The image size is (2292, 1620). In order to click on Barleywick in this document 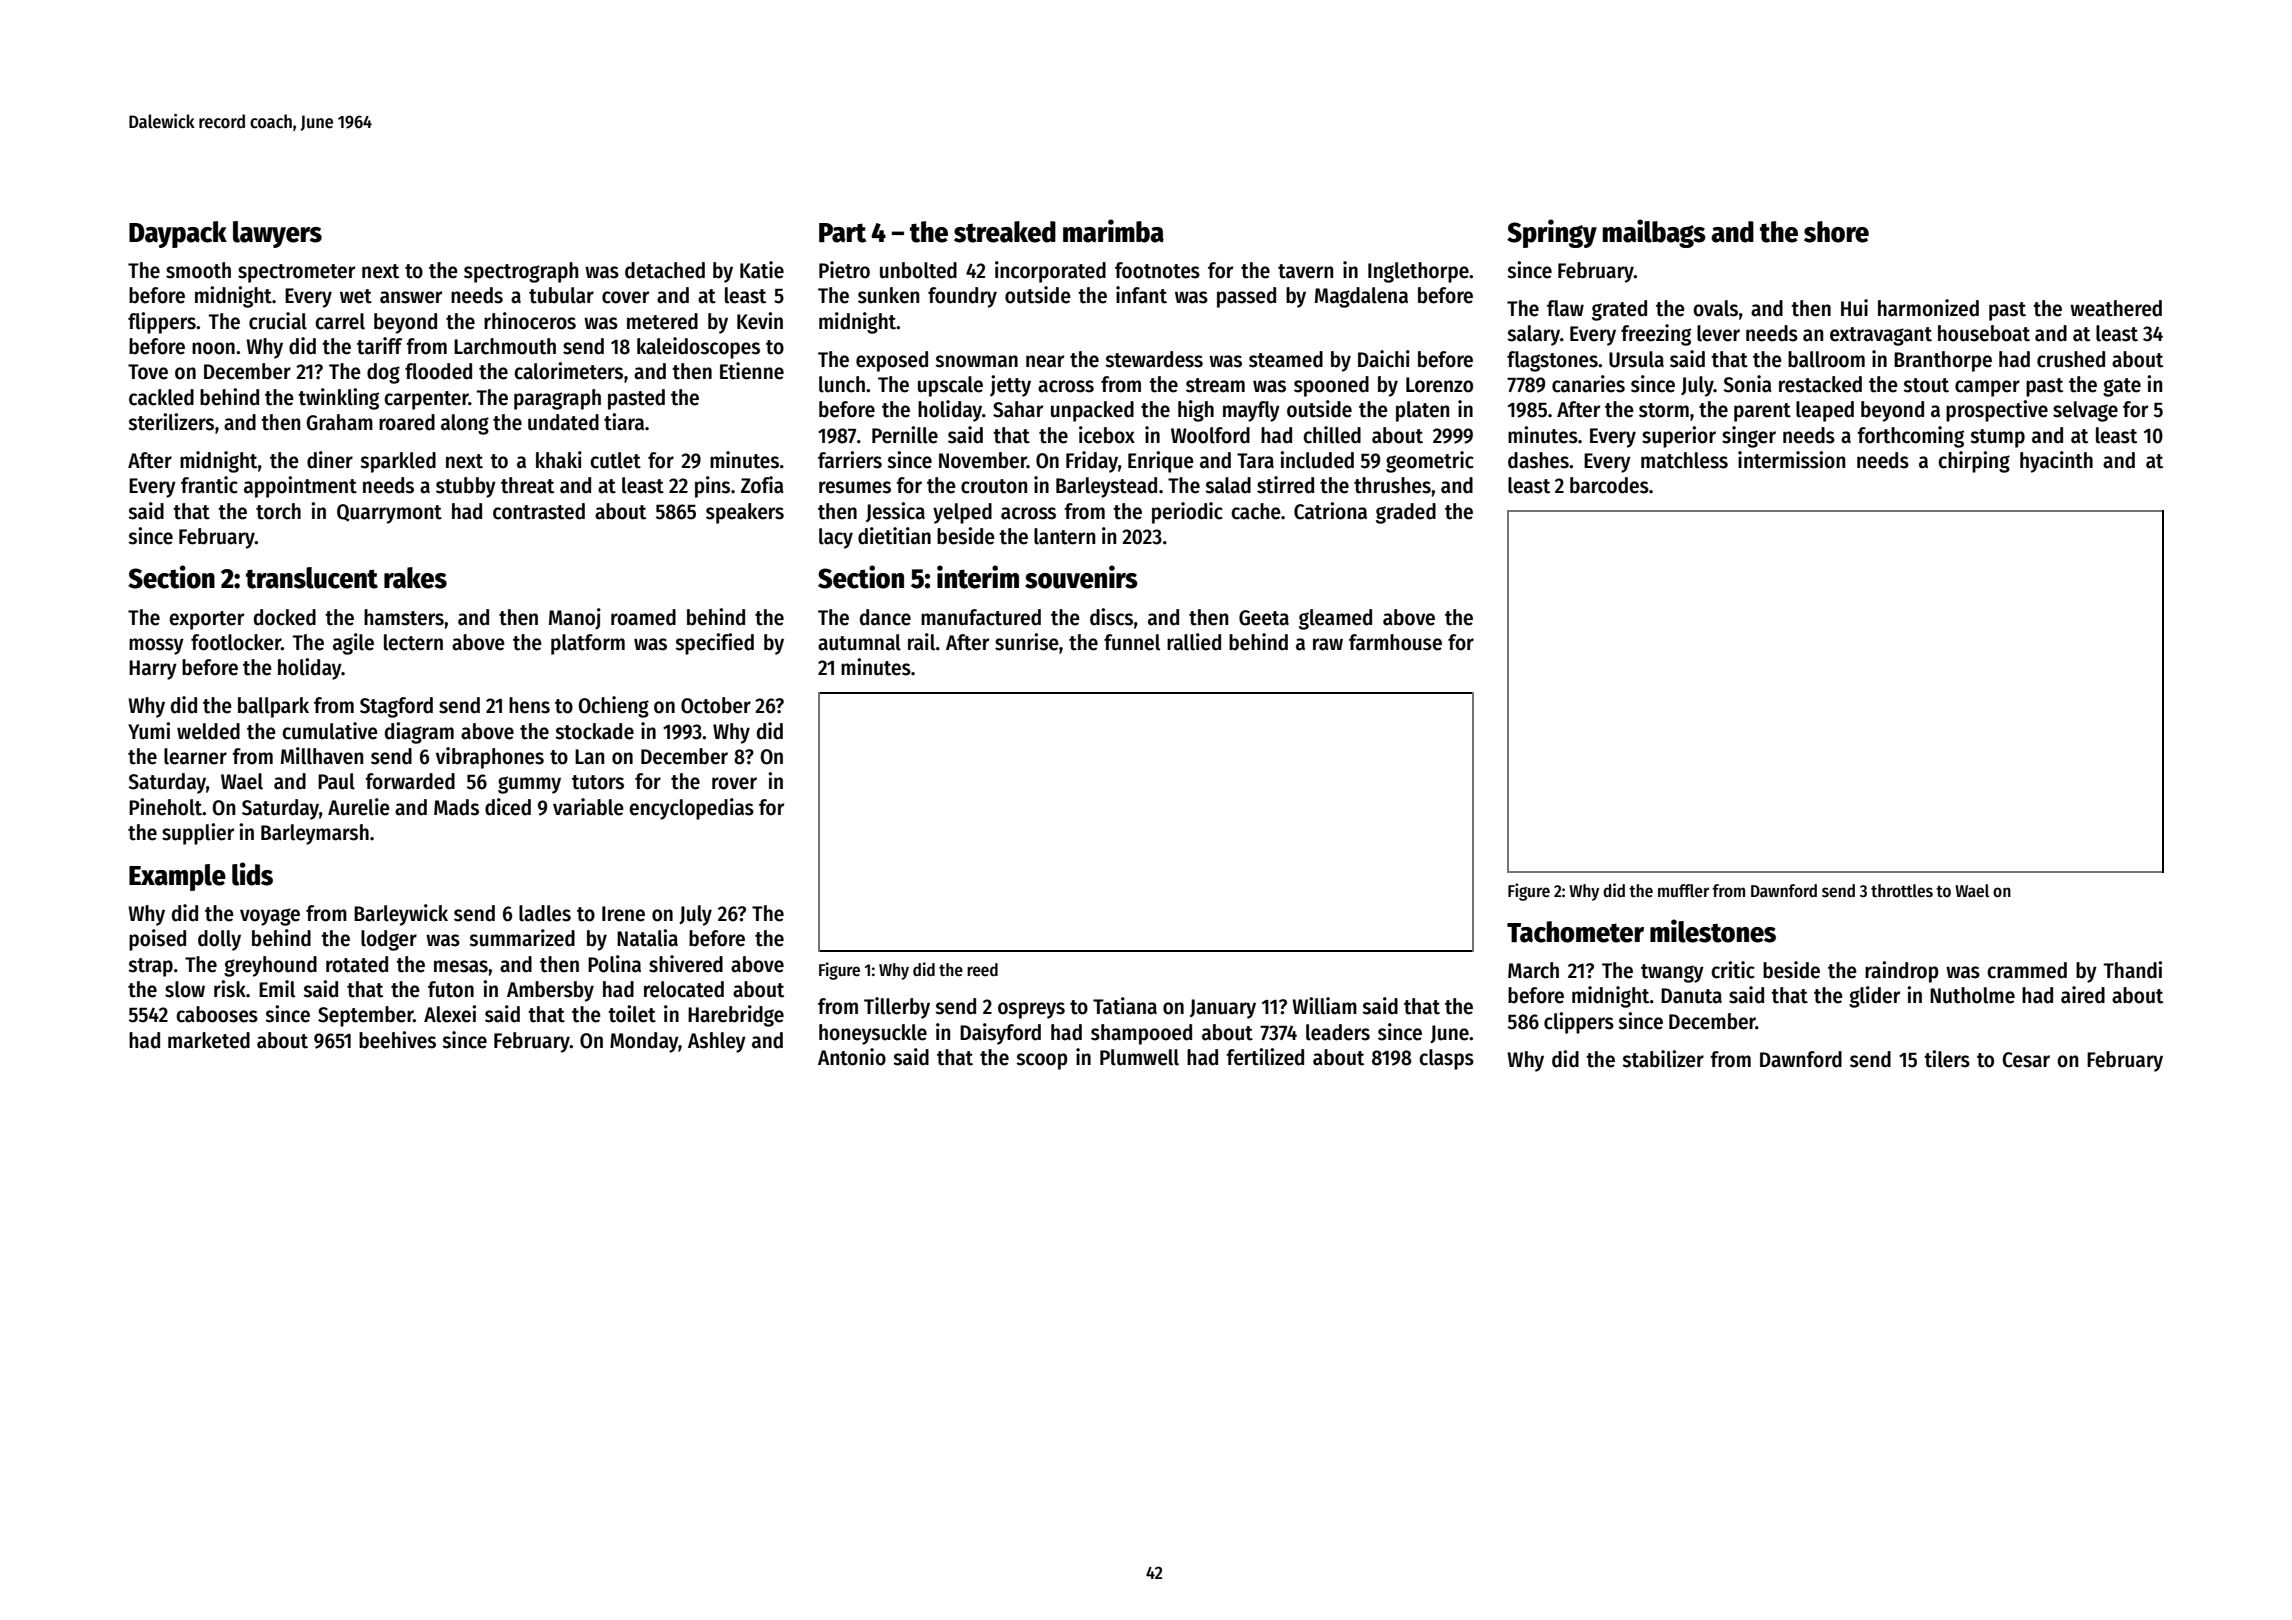, I will do `click(401, 915)`.
